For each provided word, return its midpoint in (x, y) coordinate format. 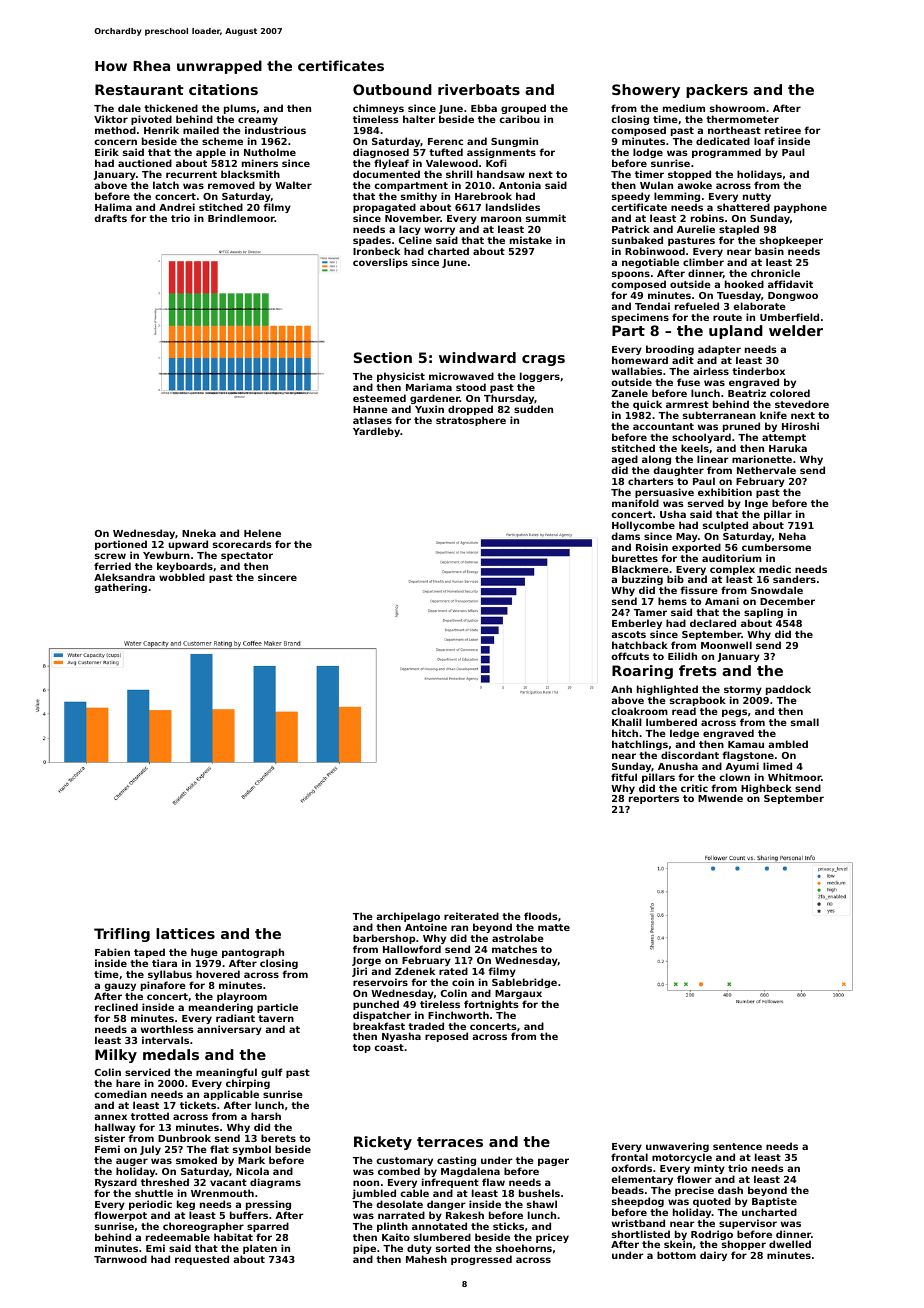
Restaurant (139, 89)
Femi (107, 1149)
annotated (439, 1226)
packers (717, 91)
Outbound (392, 89)
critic (694, 788)
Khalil (627, 722)
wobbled (182, 577)
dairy (713, 1256)
